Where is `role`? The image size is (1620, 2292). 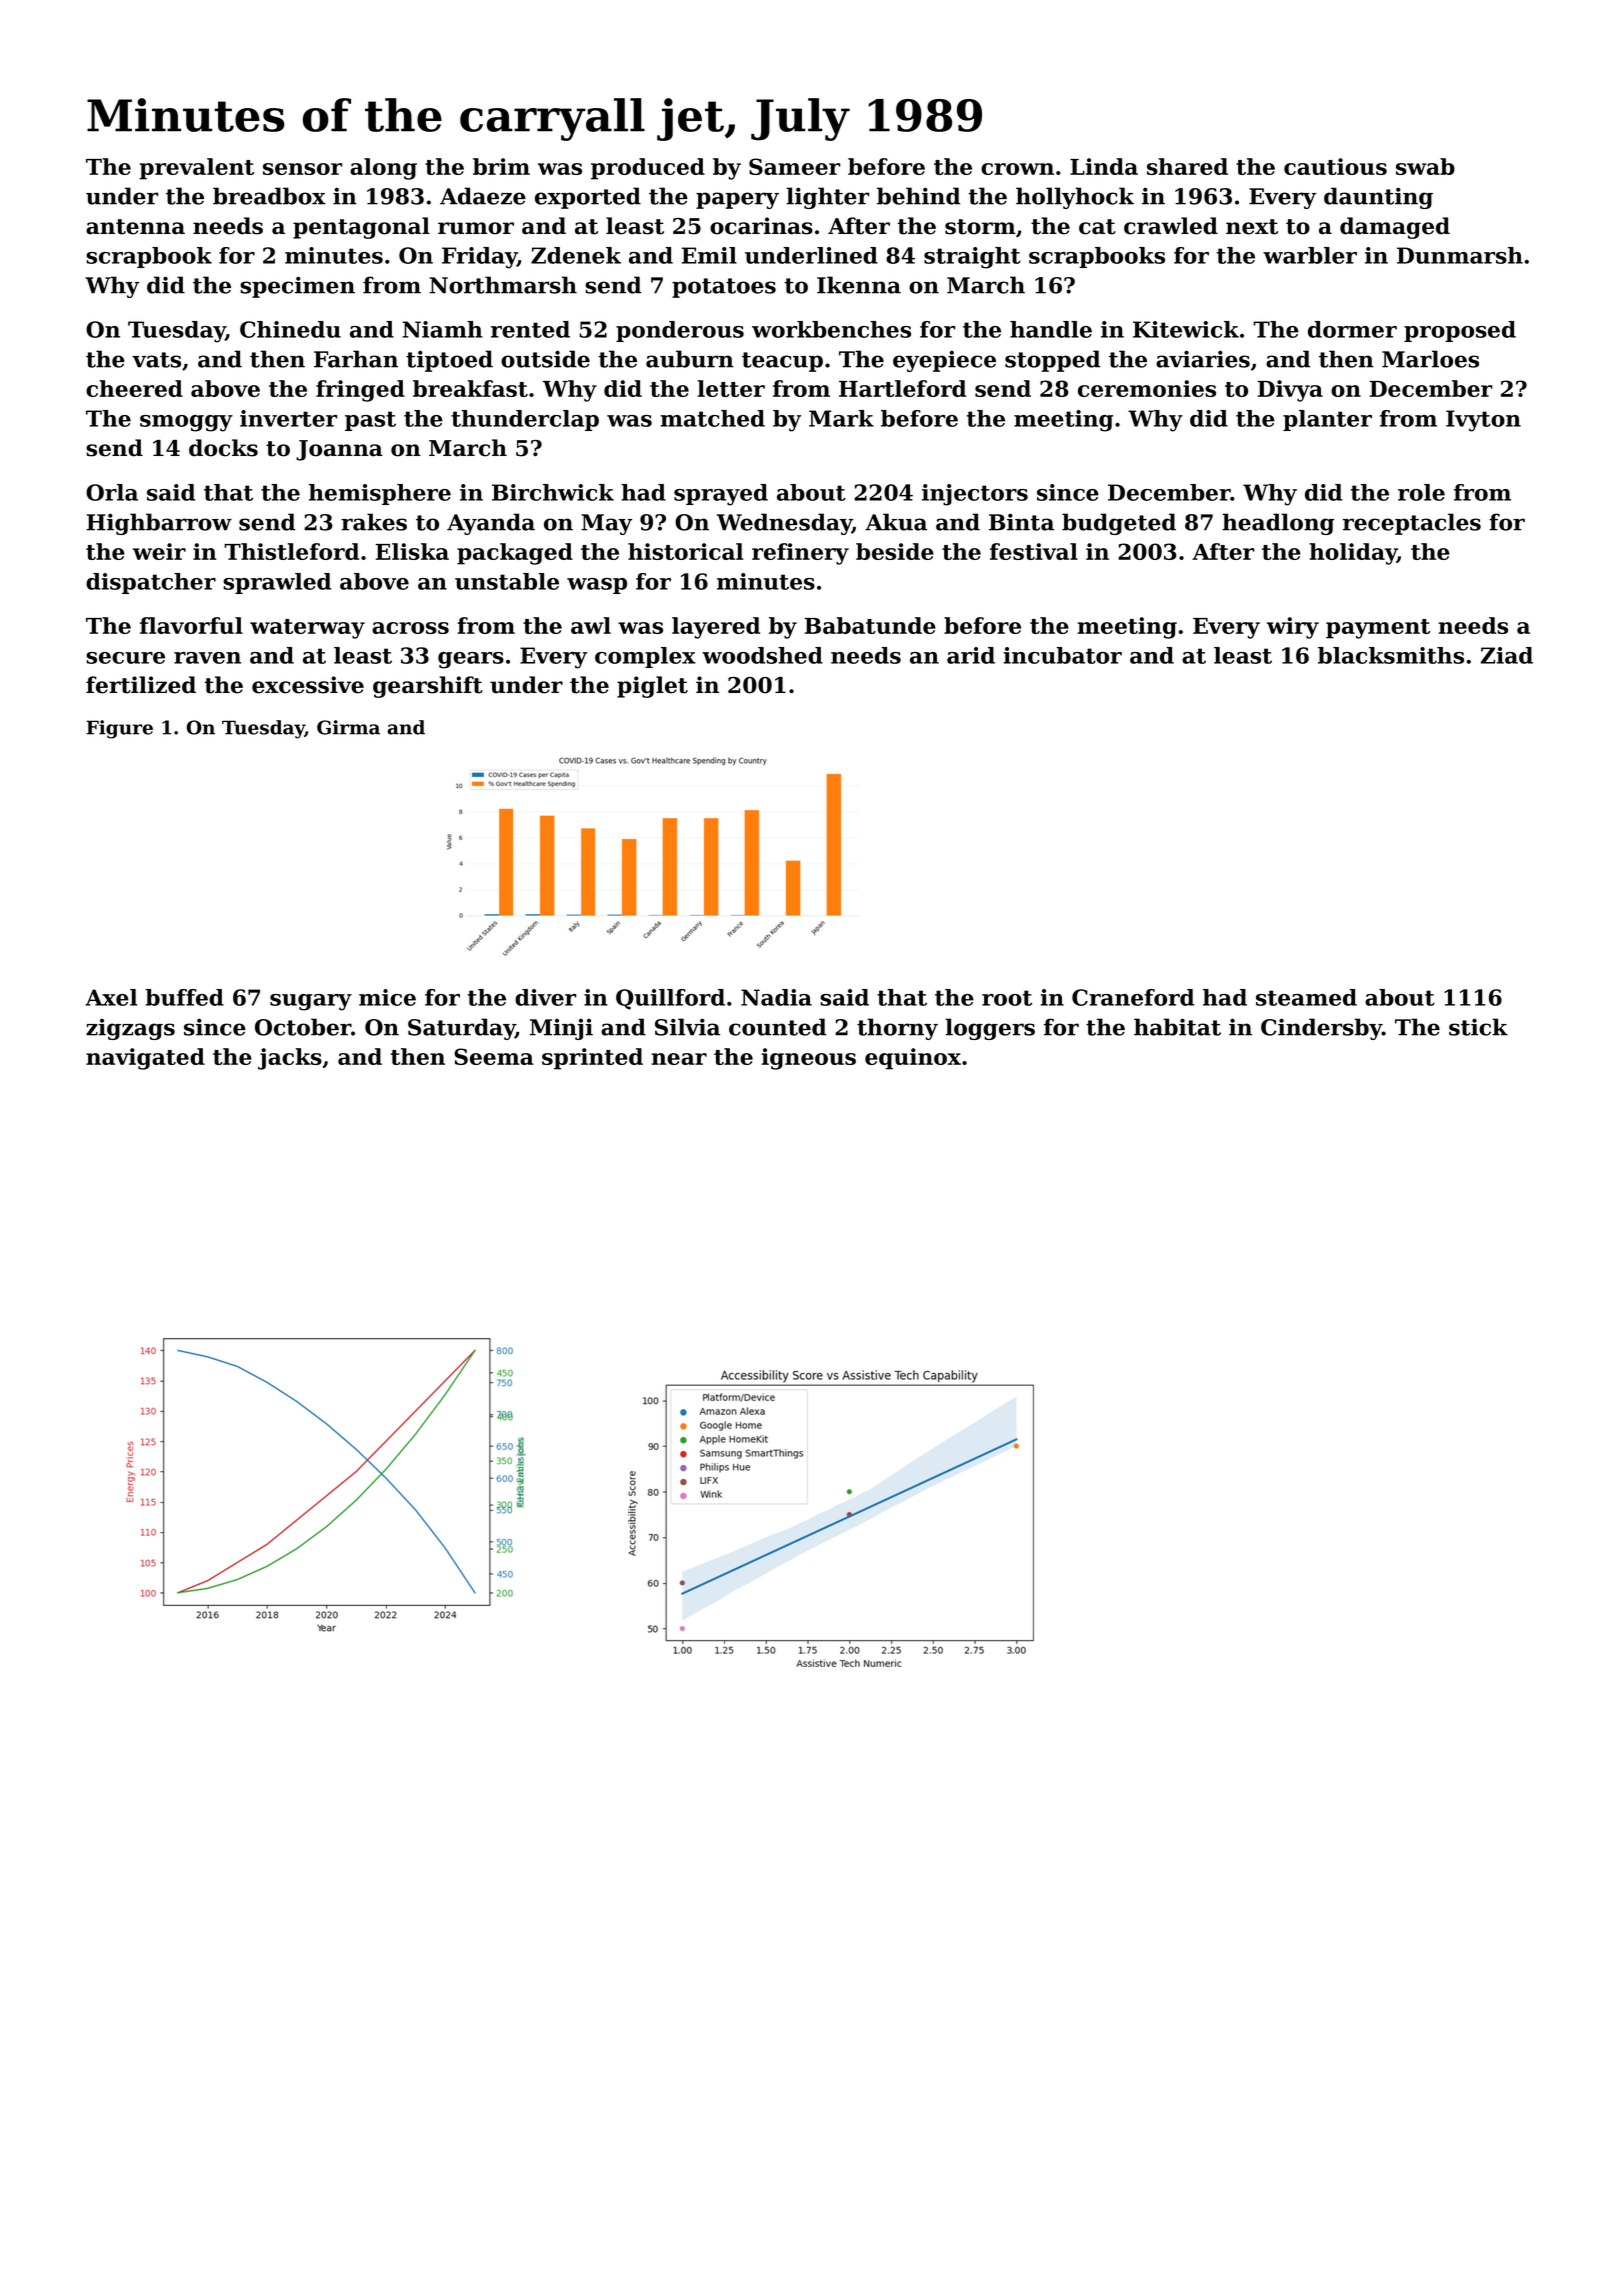
role is located at coordinates (1421, 492).
